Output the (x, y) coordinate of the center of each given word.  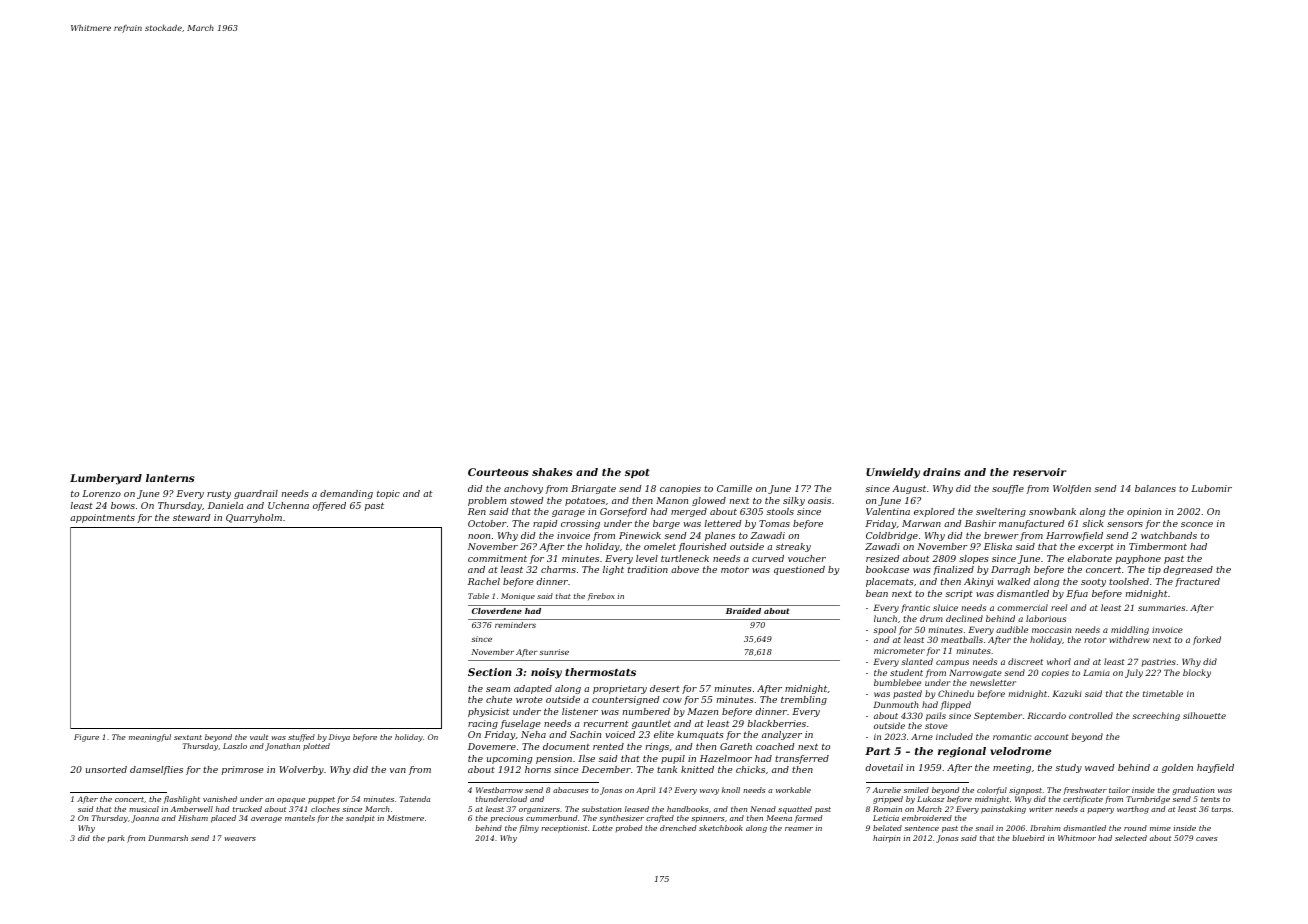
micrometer (899, 651)
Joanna (145, 819)
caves (1207, 839)
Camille (734, 488)
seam (498, 689)
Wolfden (1072, 489)
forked (1207, 640)
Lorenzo (101, 493)
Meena (779, 818)
